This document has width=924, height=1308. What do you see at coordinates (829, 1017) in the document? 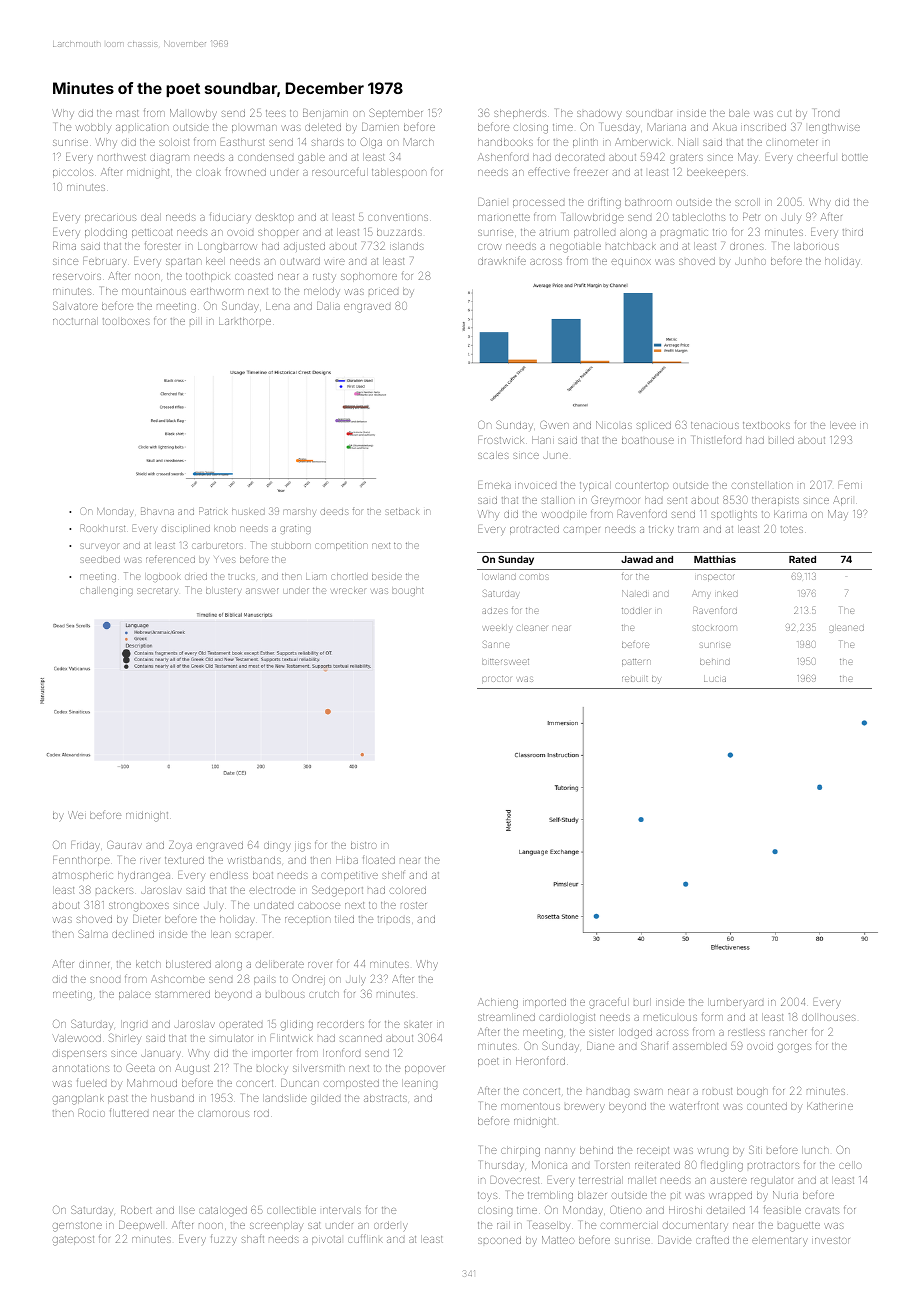
I see `dollhouses` at bounding box center [829, 1017].
